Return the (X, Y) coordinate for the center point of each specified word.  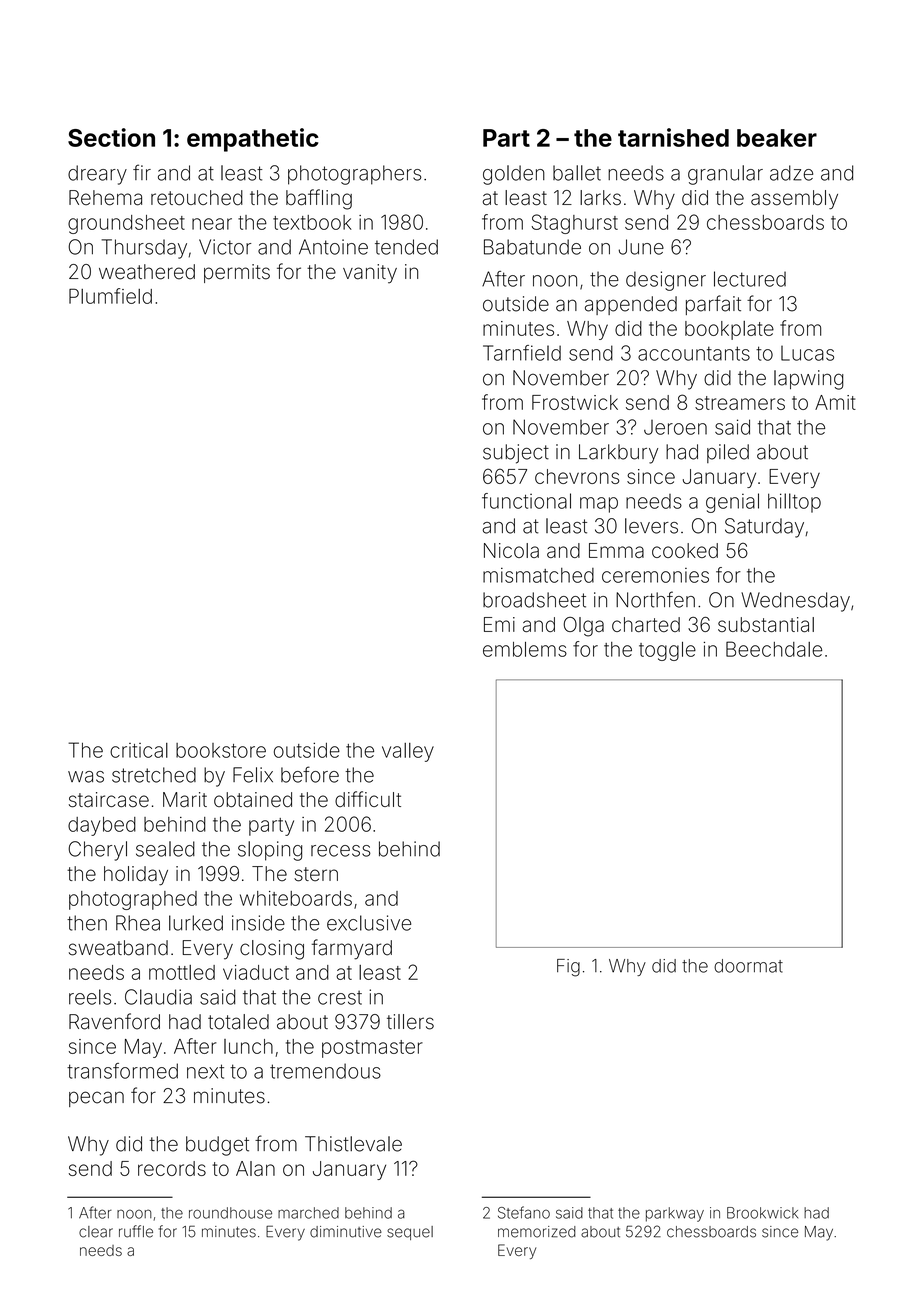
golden (514, 175)
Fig (568, 968)
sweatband (118, 948)
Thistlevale (353, 1144)
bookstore (221, 750)
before (310, 774)
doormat (748, 966)
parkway (675, 1214)
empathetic (253, 140)
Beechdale (774, 649)
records (172, 1168)
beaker (777, 138)
